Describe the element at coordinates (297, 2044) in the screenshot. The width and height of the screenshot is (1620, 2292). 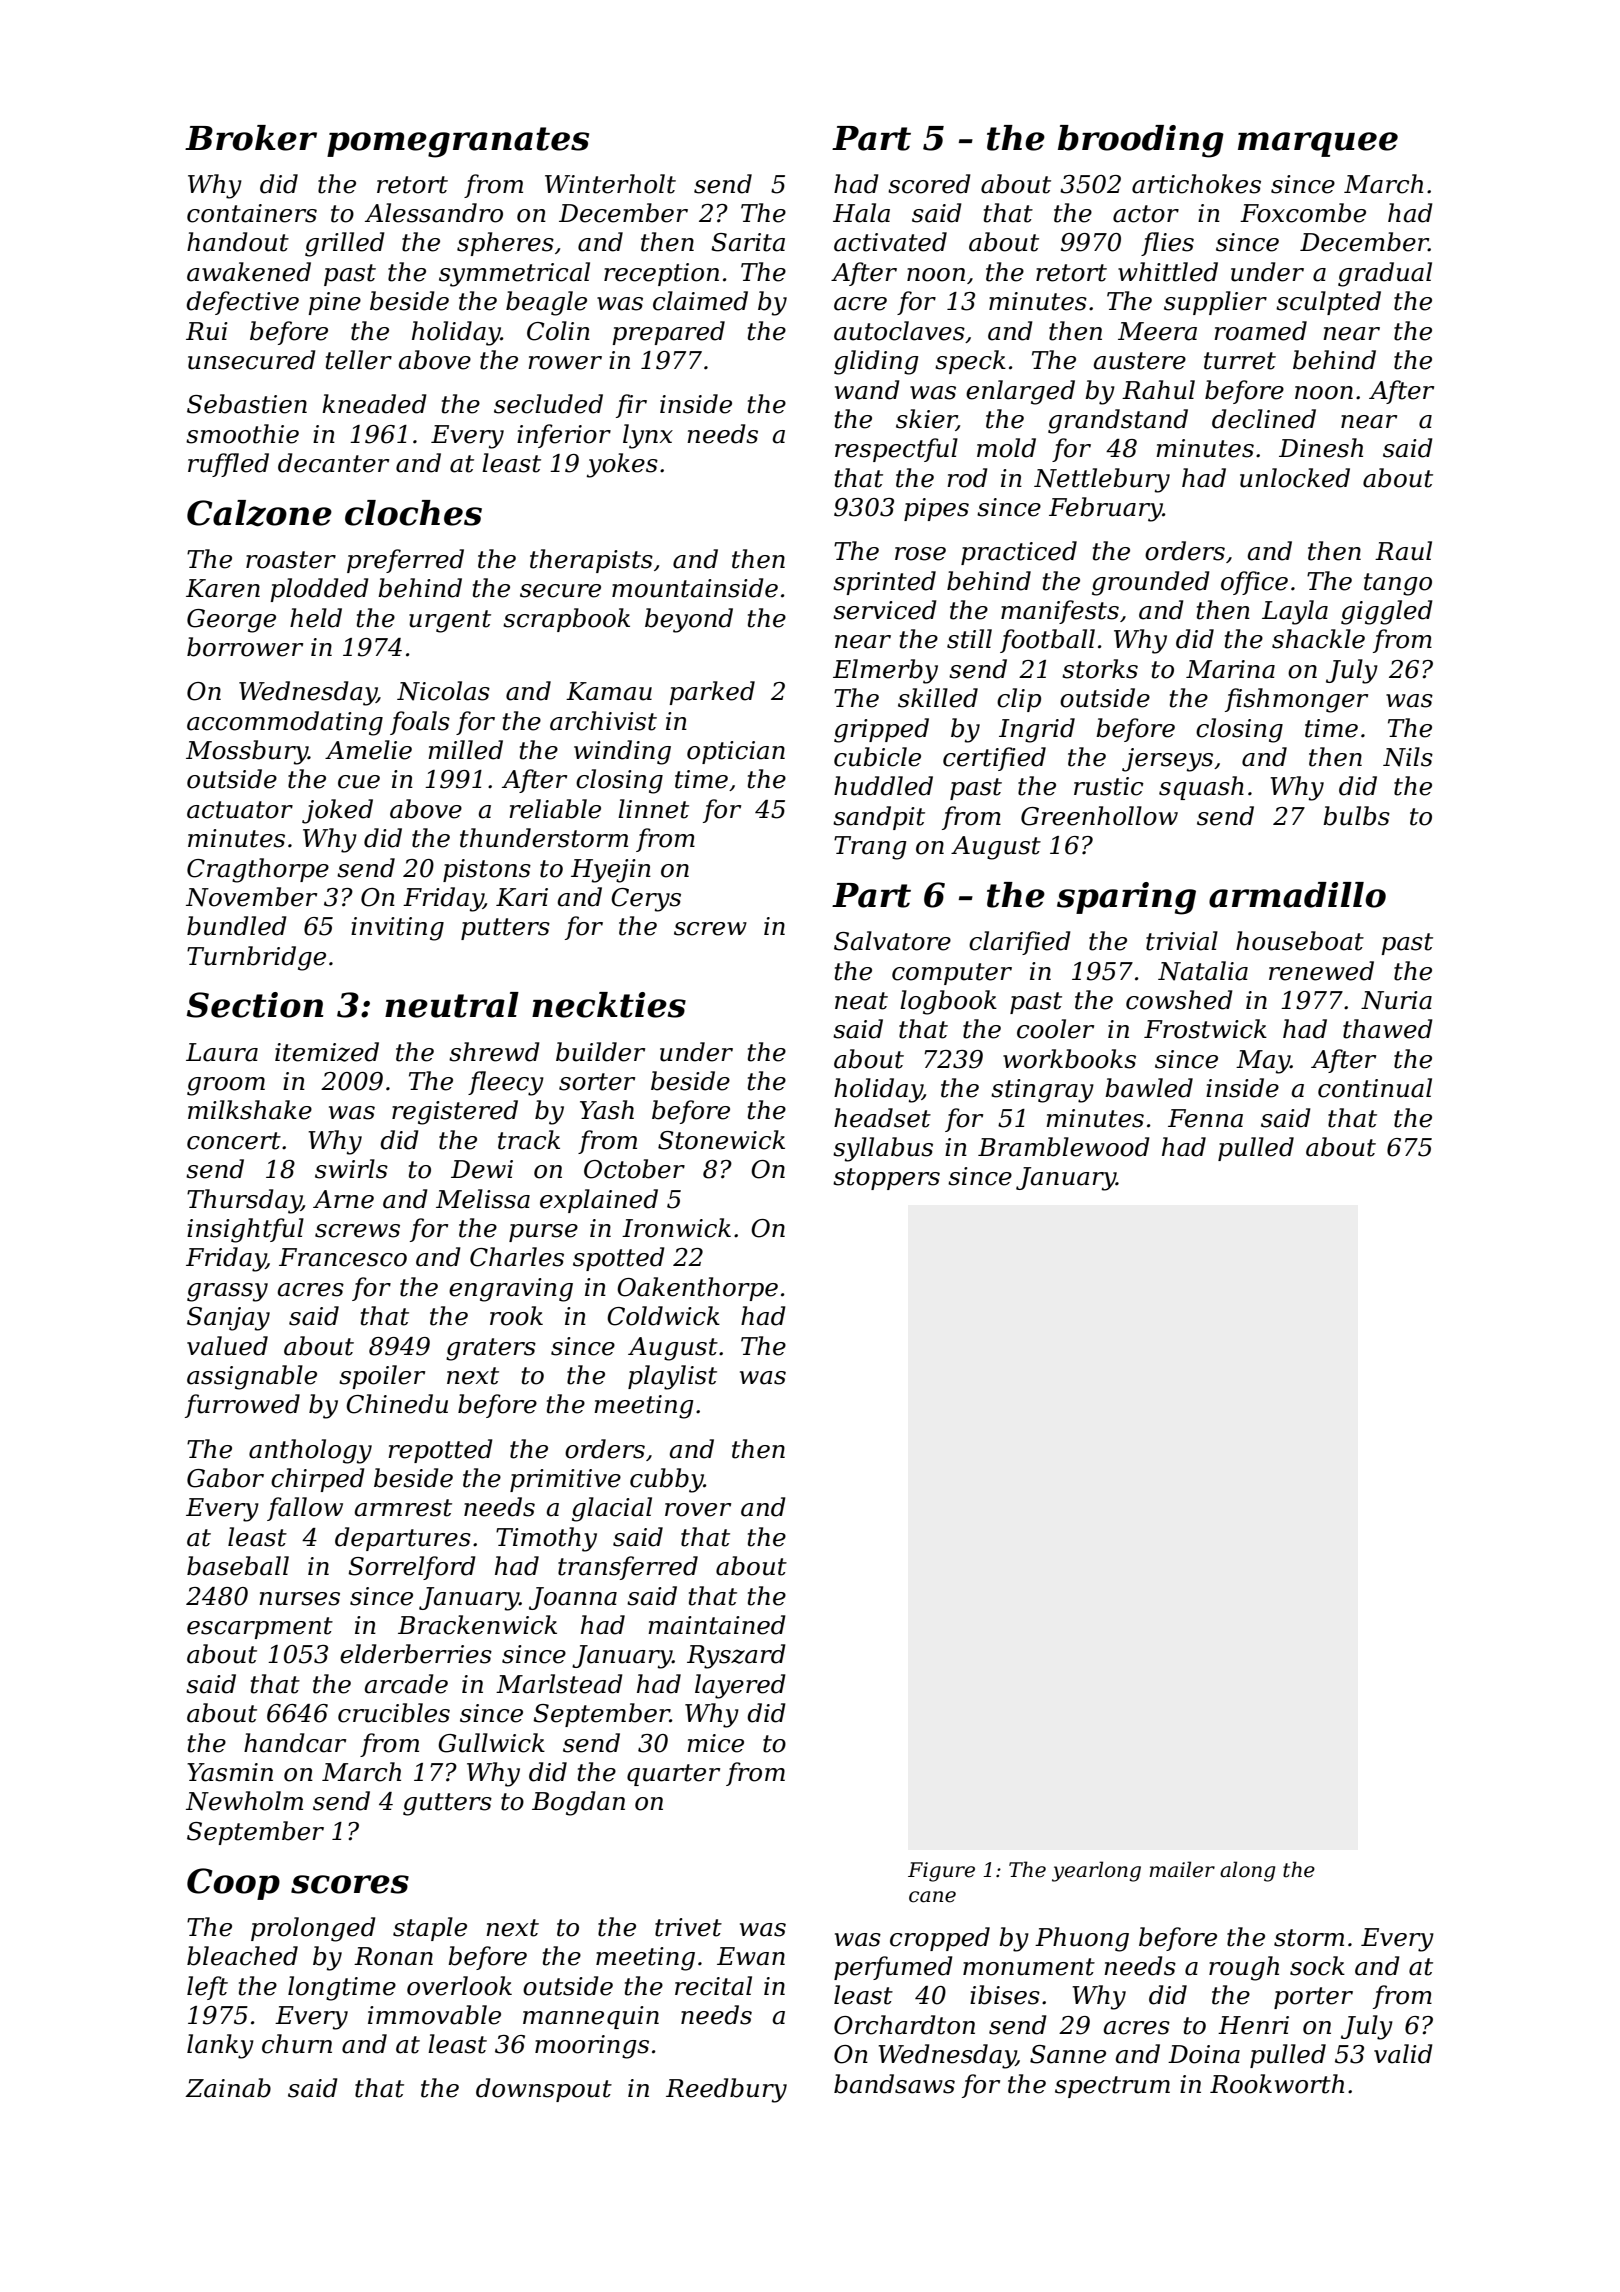
I see `churn` at that location.
